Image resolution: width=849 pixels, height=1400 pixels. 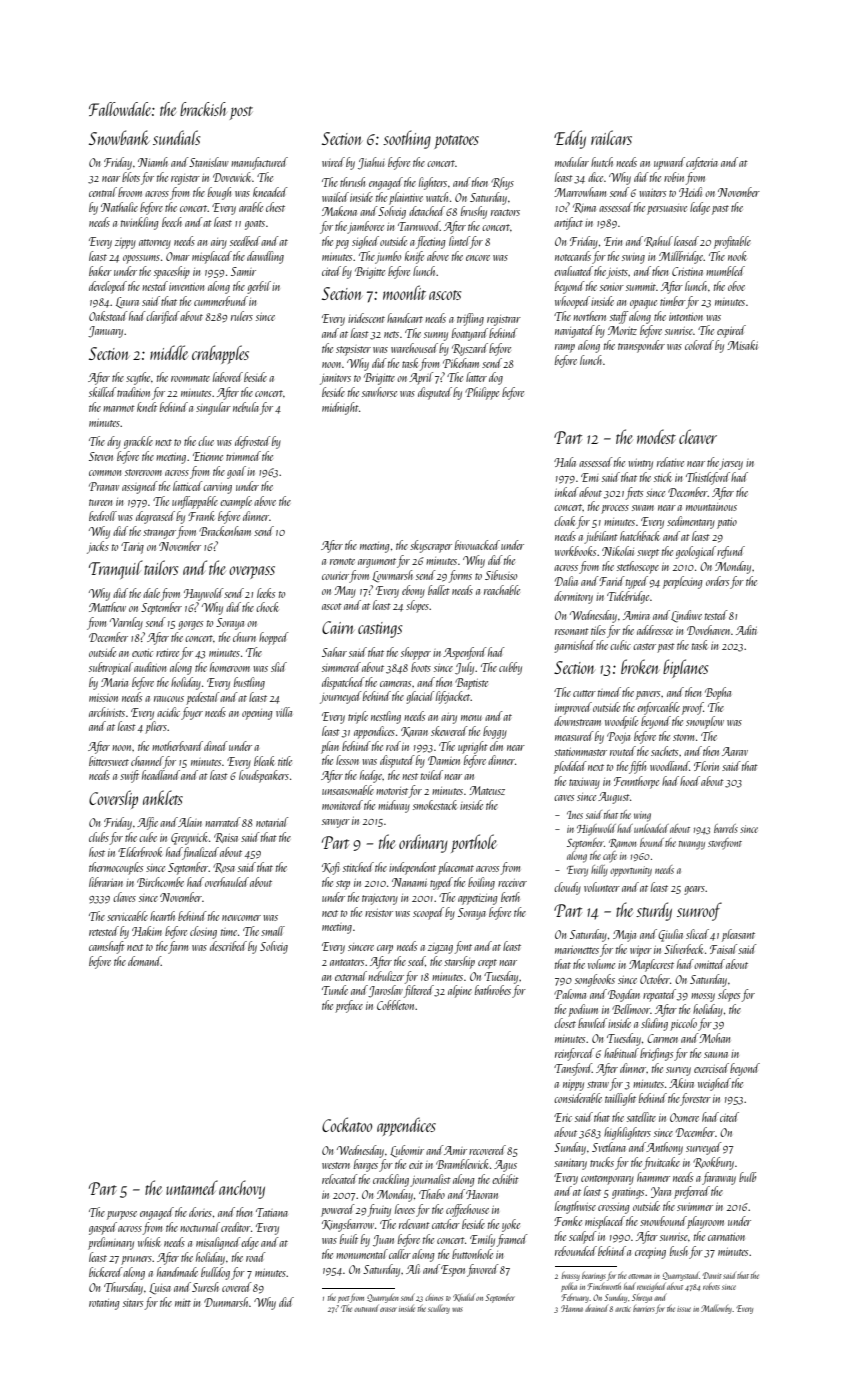 What do you see at coordinates (462, 1164) in the screenshot?
I see `Bramblewick` at bounding box center [462, 1164].
